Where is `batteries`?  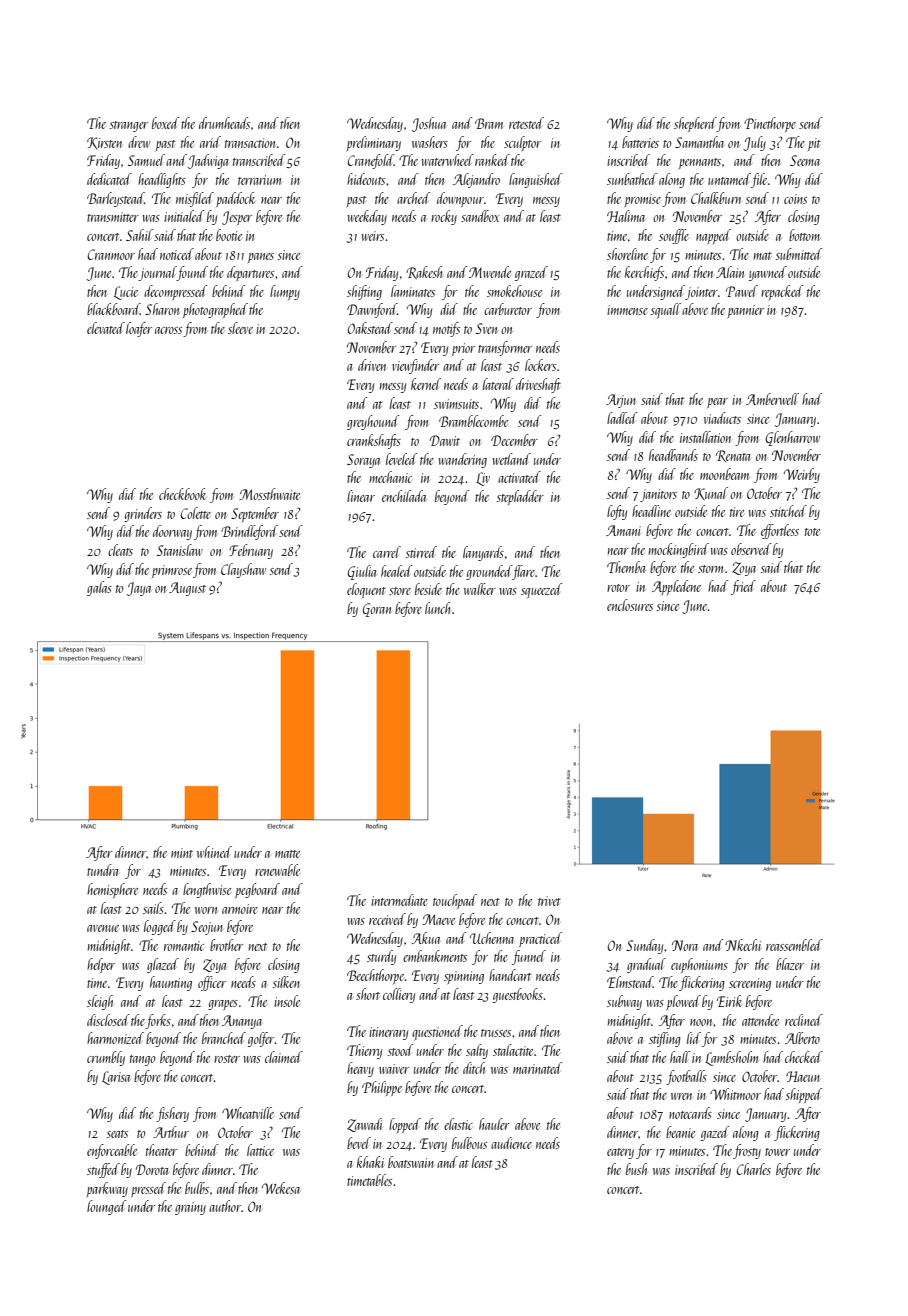
batteries is located at coordinates (640, 142).
